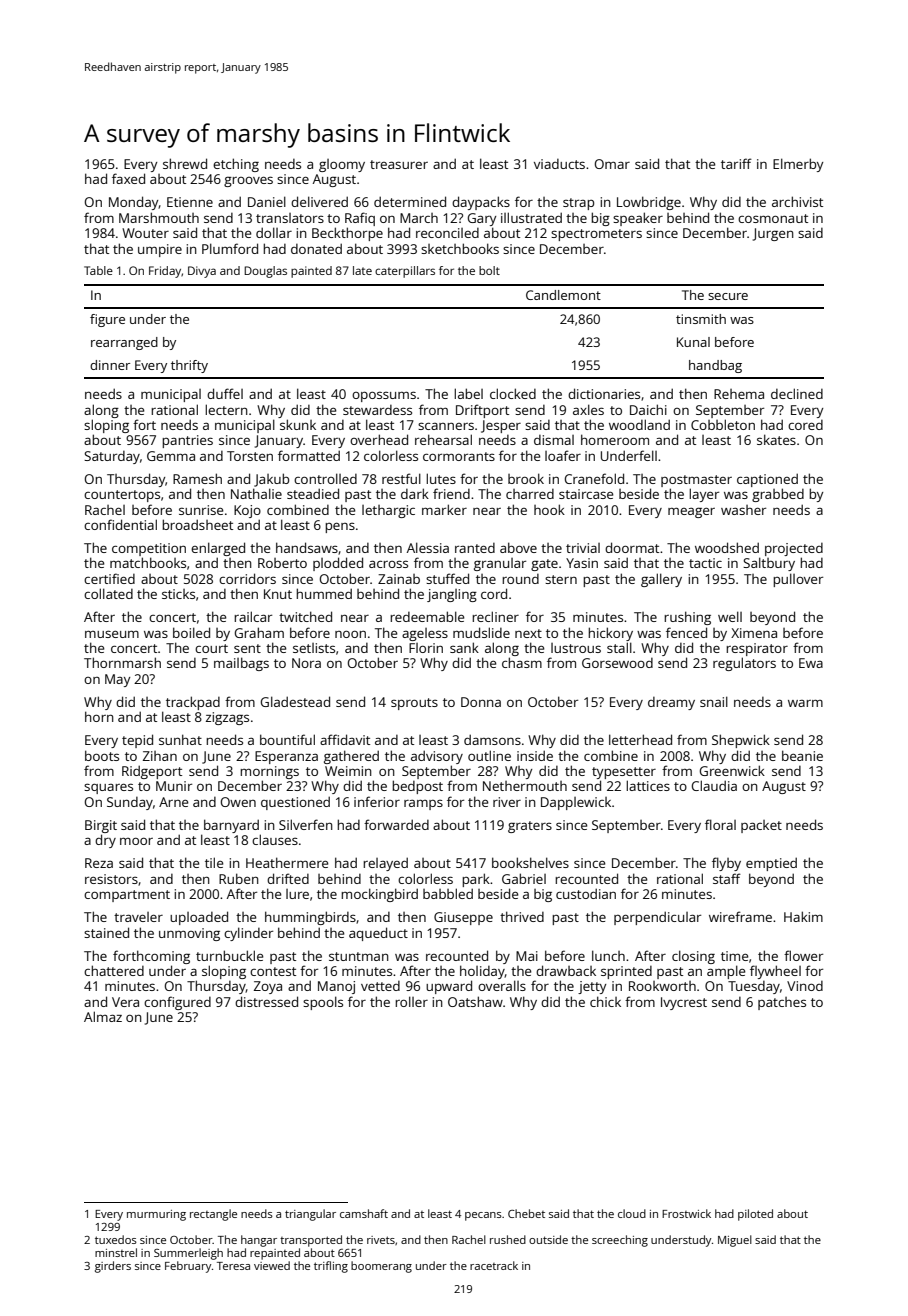 This page has height=1316, width=908. I want to click on viewed, so click(272, 1265).
